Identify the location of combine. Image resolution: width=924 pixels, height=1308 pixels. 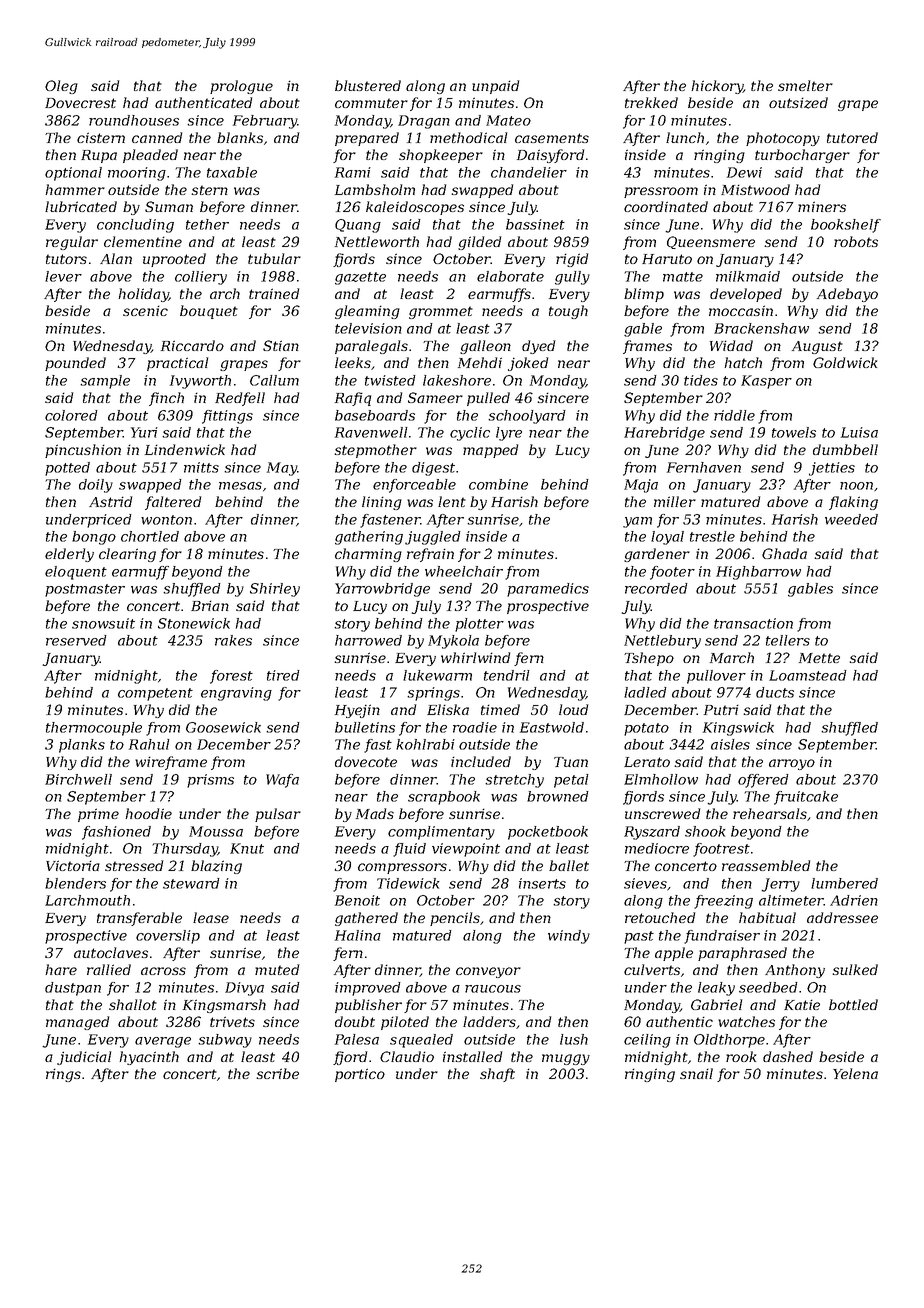
(498, 484).
